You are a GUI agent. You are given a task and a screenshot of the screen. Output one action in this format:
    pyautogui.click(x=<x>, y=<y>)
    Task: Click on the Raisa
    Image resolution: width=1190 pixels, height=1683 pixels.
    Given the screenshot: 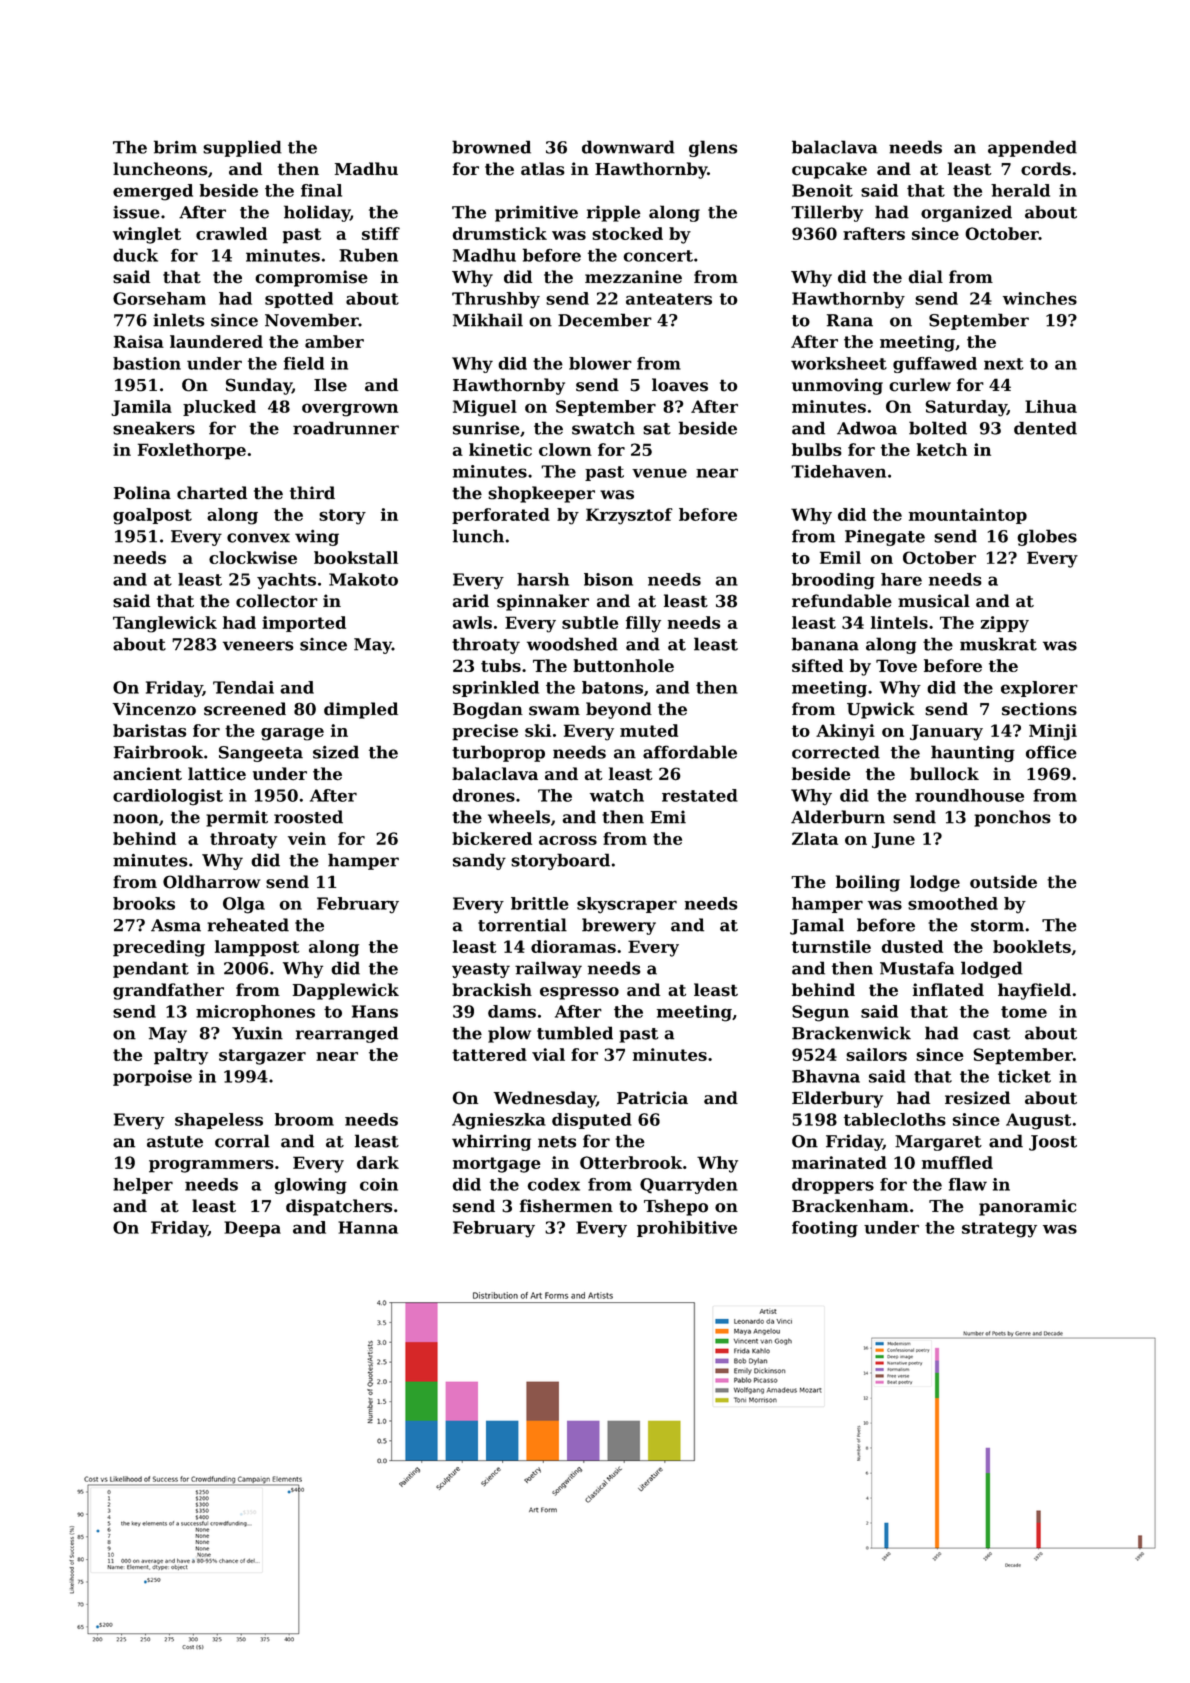 What is the action you would take?
    pyautogui.click(x=139, y=341)
